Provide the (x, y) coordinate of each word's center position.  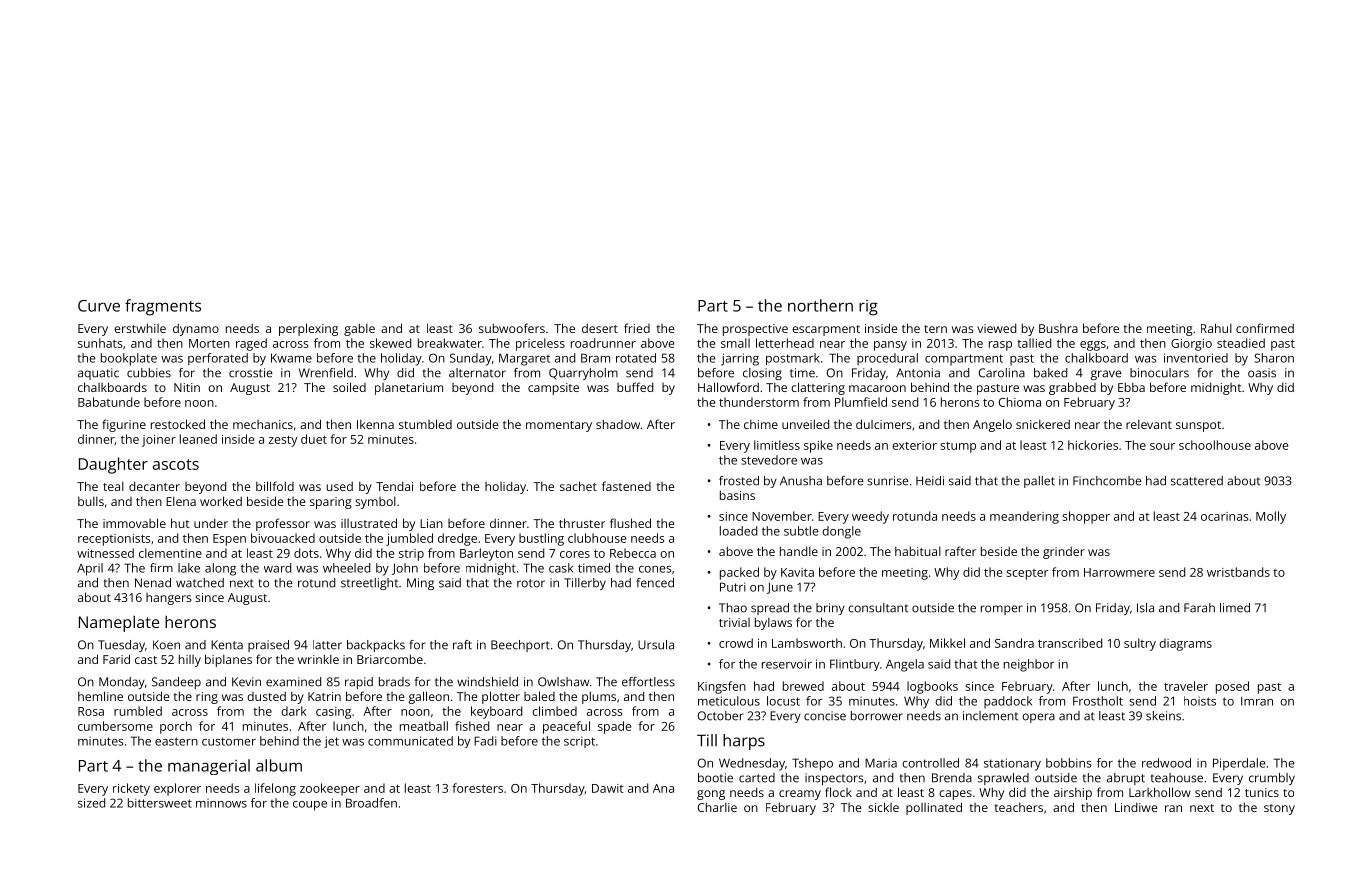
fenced (655, 583)
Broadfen (371, 803)
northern (820, 305)
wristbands (1238, 572)
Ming (420, 584)
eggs (1093, 346)
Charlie (717, 807)
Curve (99, 306)
